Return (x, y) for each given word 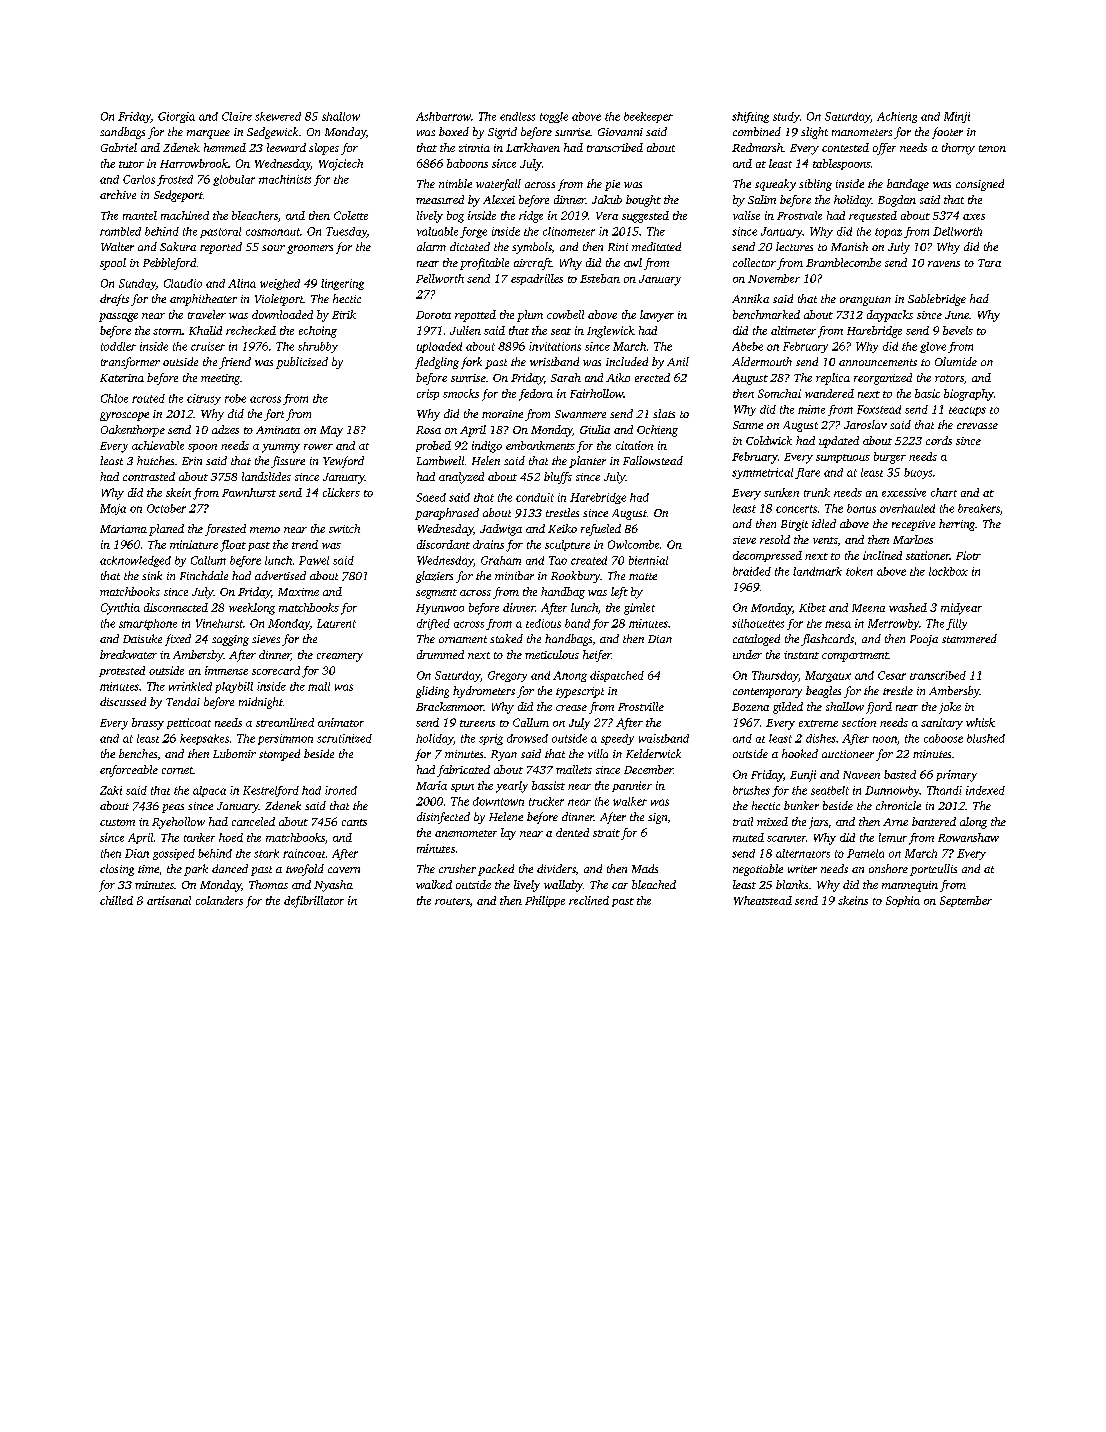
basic (927, 393)
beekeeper (648, 117)
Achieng (897, 117)
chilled (116, 900)
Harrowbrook (194, 163)
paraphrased (447, 514)
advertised (280, 575)
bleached (654, 884)
